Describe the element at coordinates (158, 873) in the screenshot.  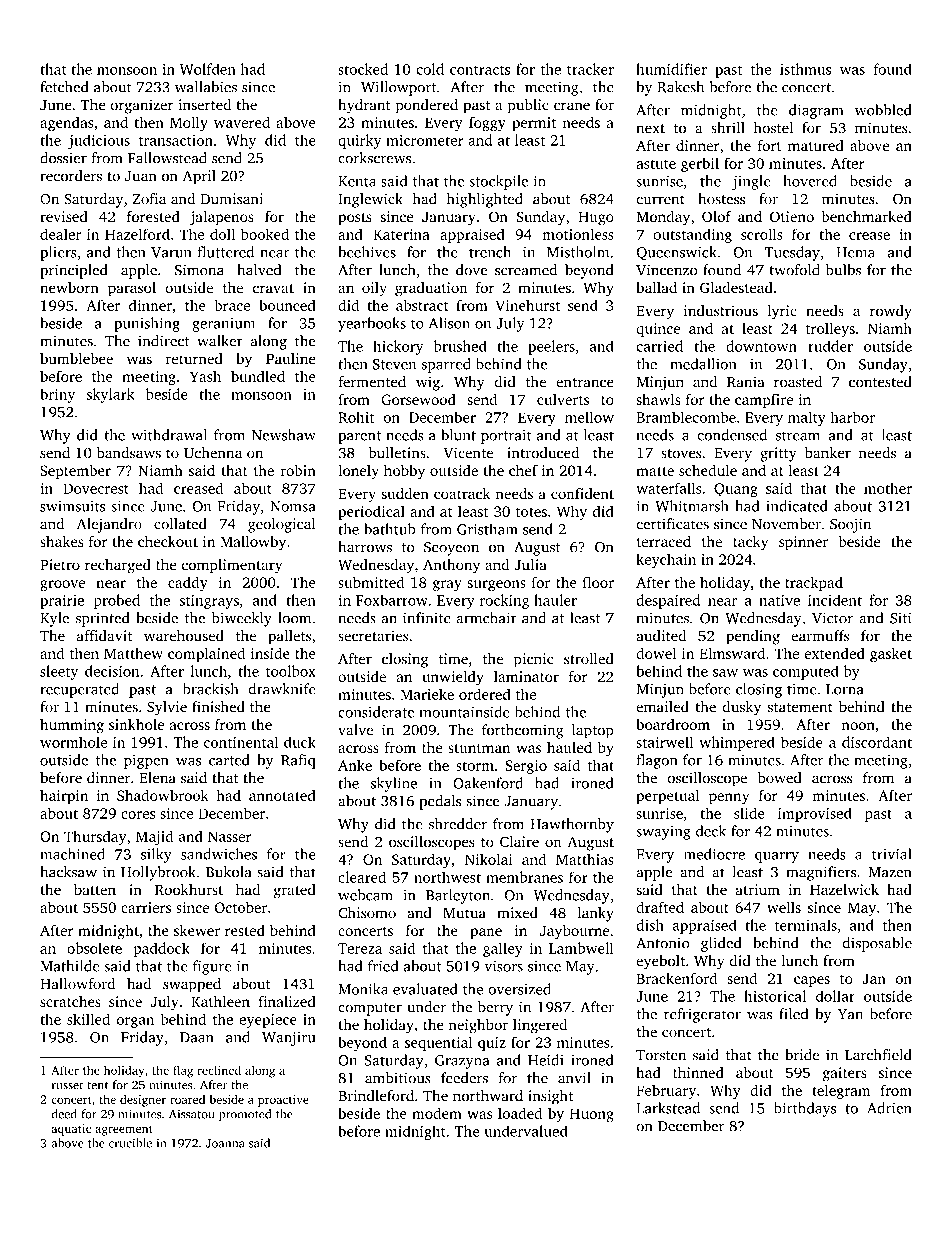
I see `Hollybrook` at that location.
